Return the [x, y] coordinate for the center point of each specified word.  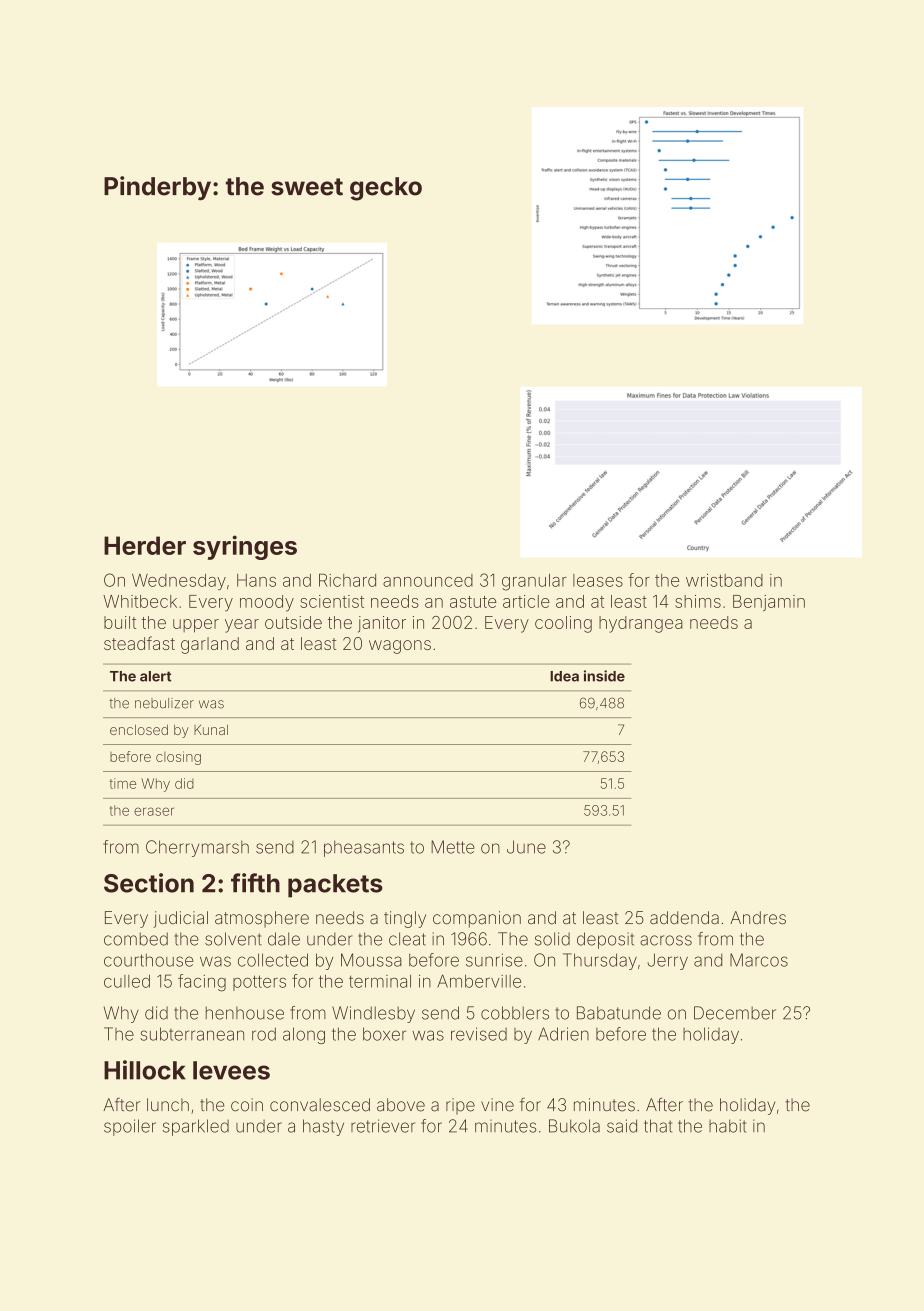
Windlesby [373, 1014]
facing [202, 983]
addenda [684, 918]
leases [598, 580]
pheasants [364, 848]
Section [149, 883]
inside [604, 676]
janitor [382, 624]
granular [534, 582]
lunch [168, 1105]
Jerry [667, 961]
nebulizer [164, 703]
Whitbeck [140, 601]
